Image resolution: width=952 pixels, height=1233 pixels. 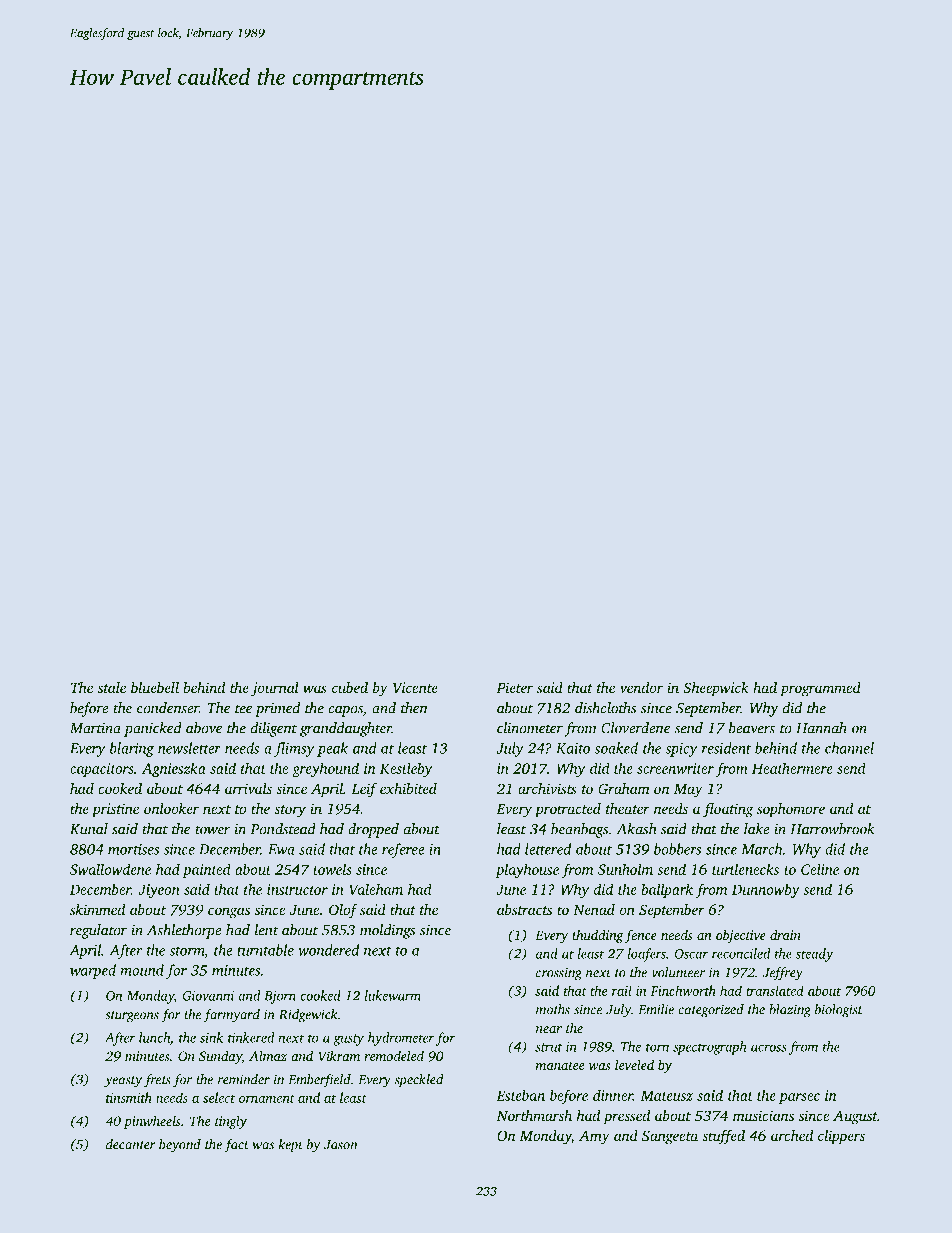 What do you see at coordinates (675, 768) in the image?
I see `screenwriter` at bounding box center [675, 768].
